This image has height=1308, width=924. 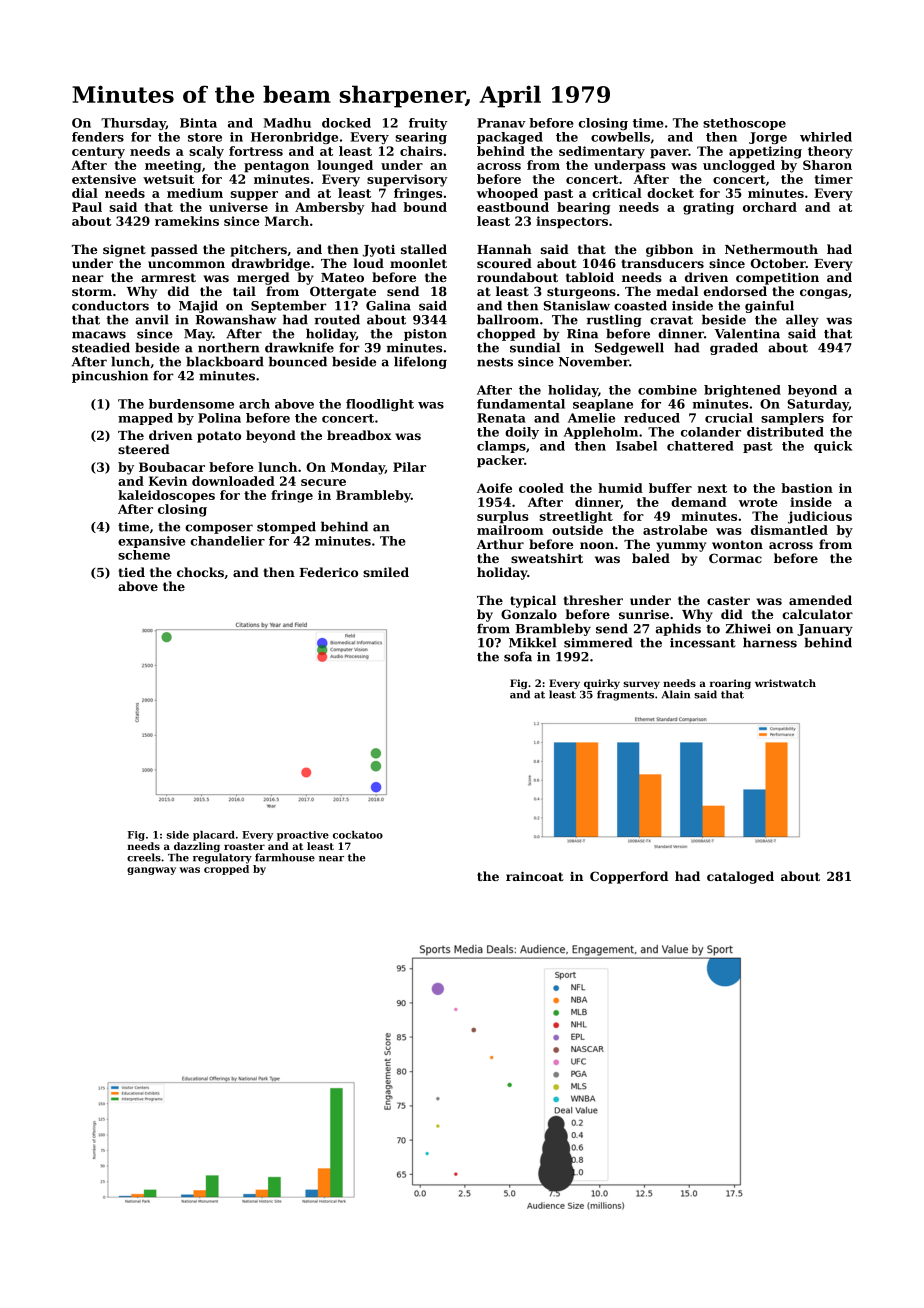 What do you see at coordinates (124, 251) in the image?
I see `signet` at bounding box center [124, 251].
